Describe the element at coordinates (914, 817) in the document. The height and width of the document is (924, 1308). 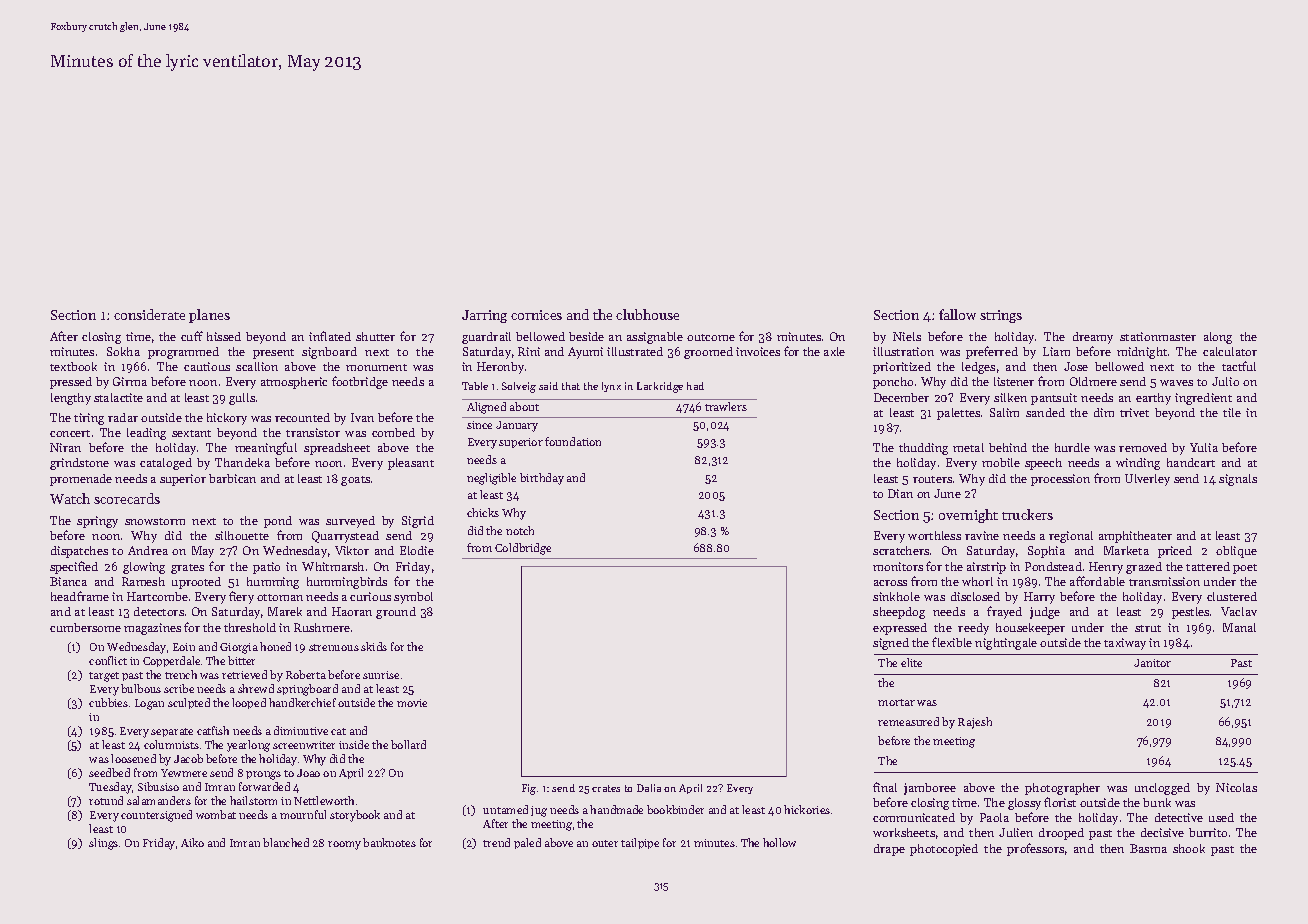
I see `communicated` at that location.
